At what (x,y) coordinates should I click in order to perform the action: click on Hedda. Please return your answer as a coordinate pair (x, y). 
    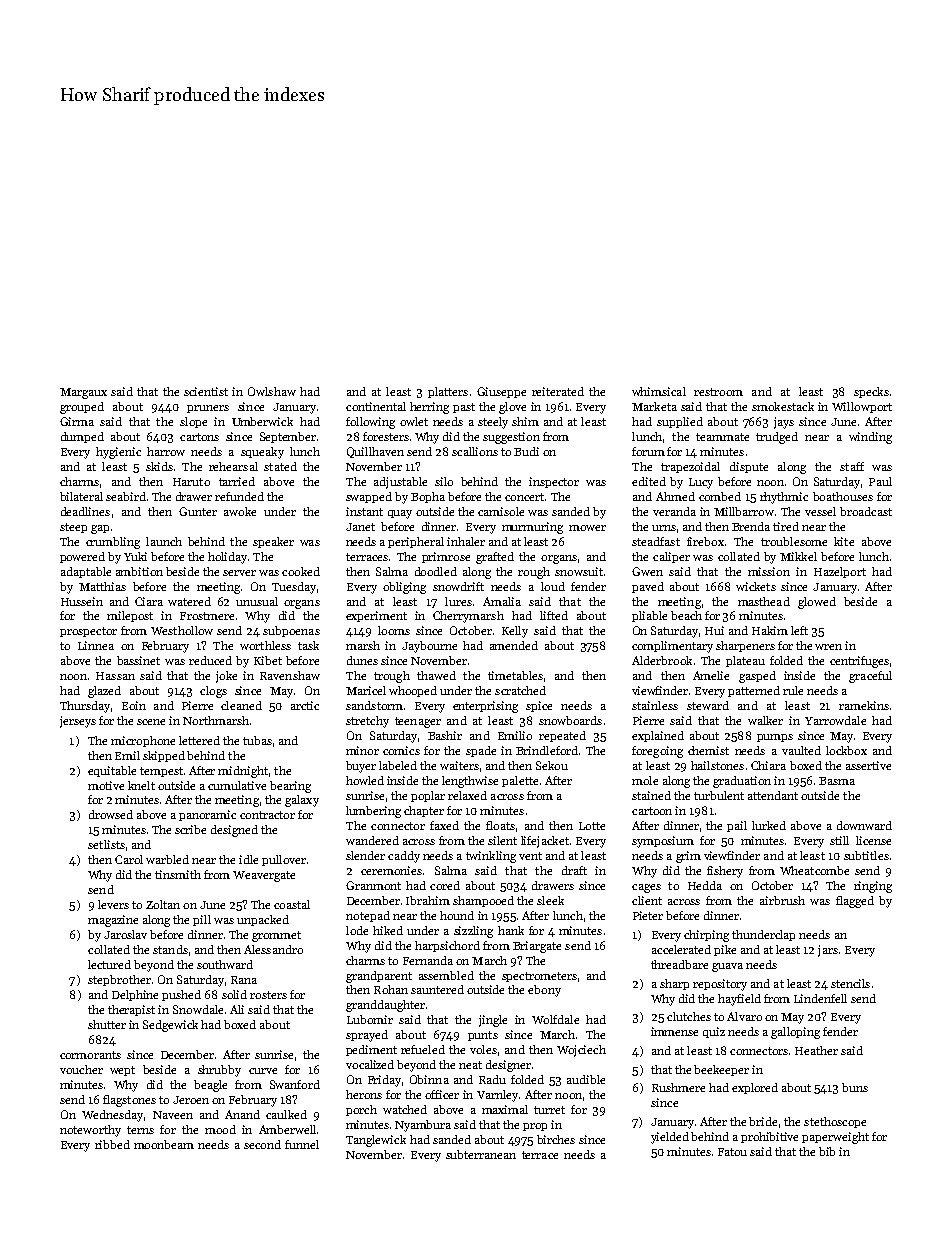
    Looking at the image, I should click on (705, 885).
